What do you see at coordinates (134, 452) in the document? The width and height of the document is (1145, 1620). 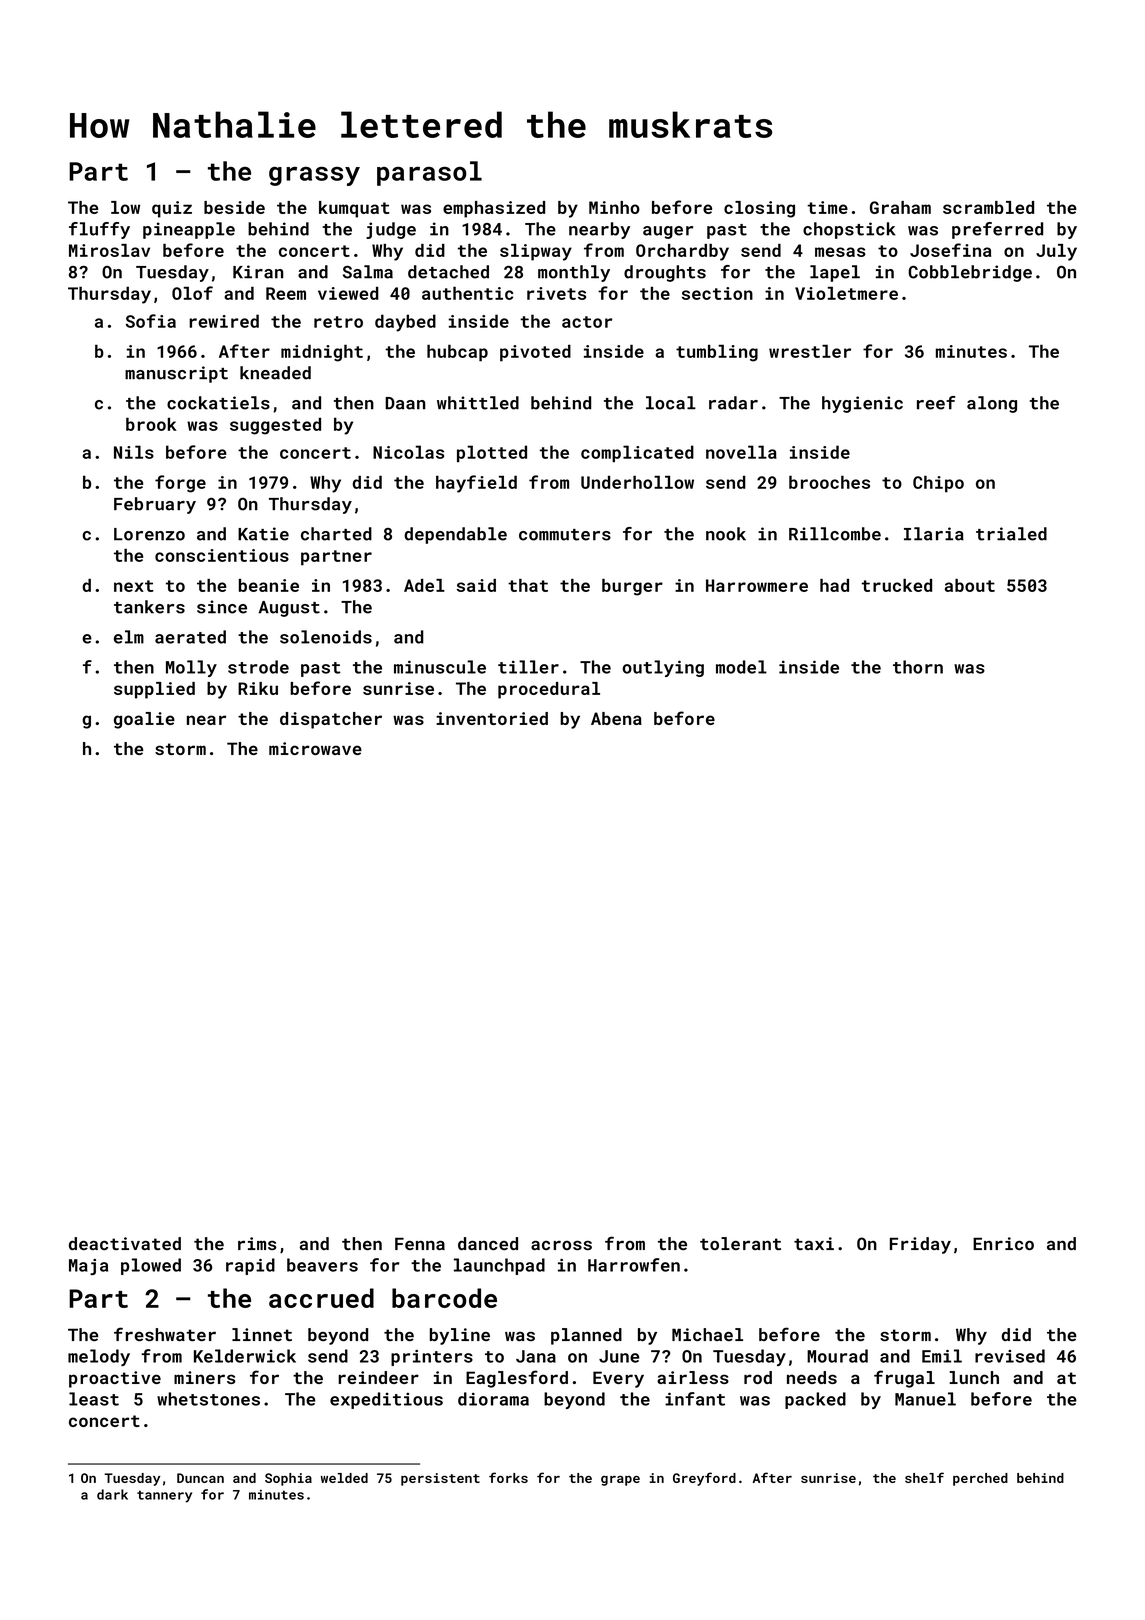 I see `Nils` at bounding box center [134, 452].
